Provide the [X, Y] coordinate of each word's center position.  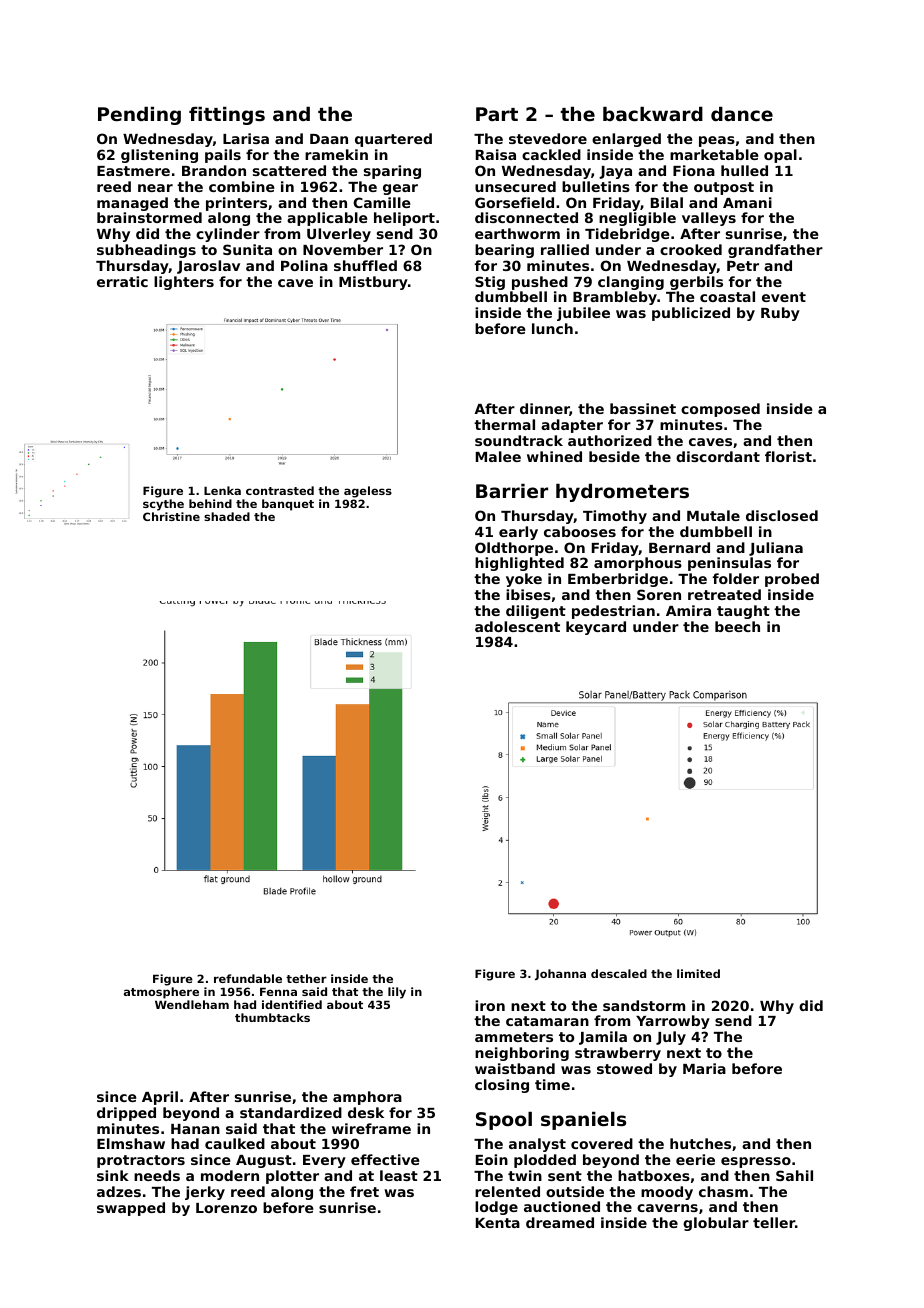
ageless [368, 492]
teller [774, 1222]
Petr [743, 266]
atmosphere [161, 993]
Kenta [498, 1223]
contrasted [280, 490]
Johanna [560, 974]
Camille [381, 202]
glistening [159, 156]
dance [742, 114]
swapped [131, 1209]
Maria [704, 1068]
